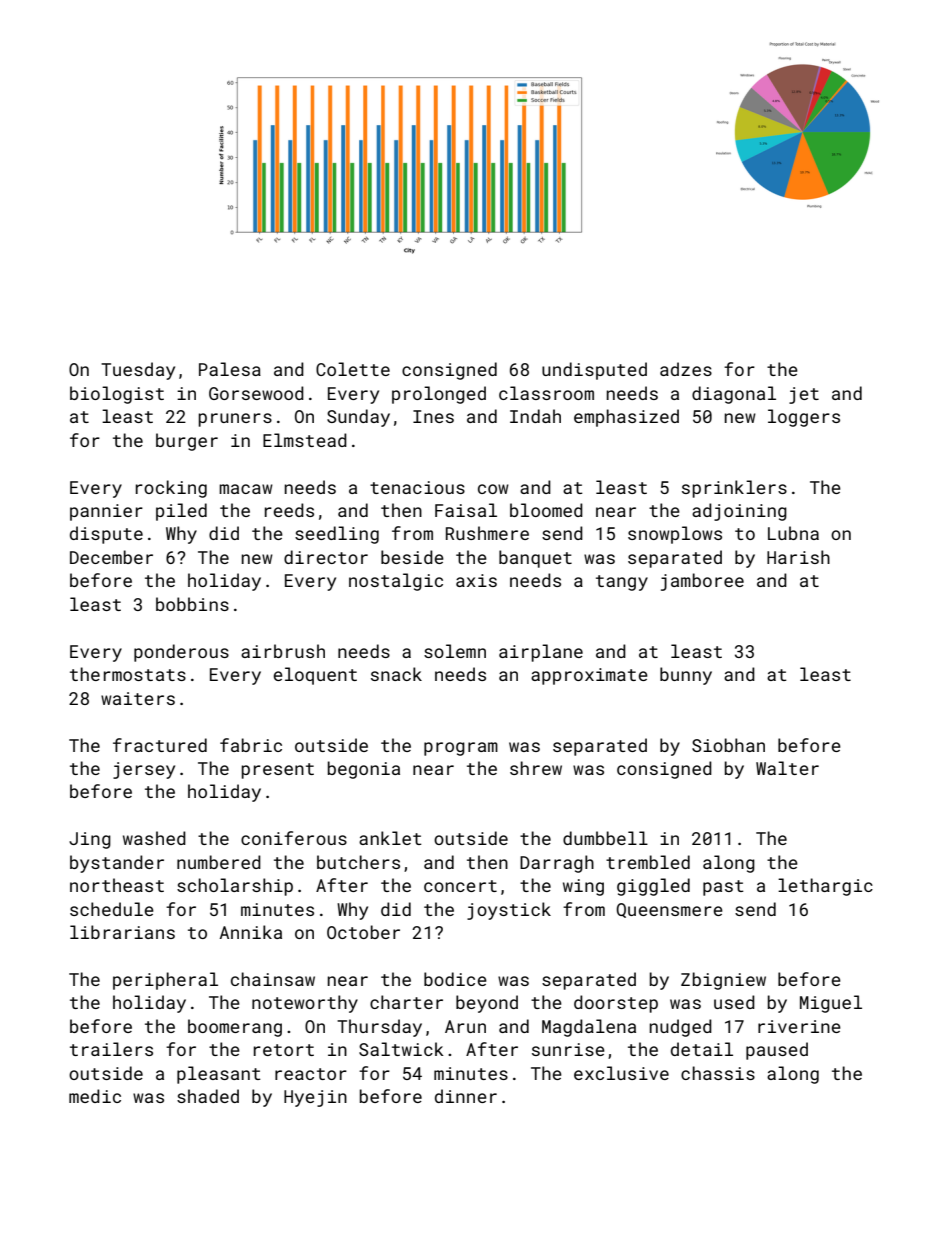 This screenshot has width=952, height=1233. Describe the element at coordinates (466, 1096) in the screenshot. I see `dinner` at that location.
